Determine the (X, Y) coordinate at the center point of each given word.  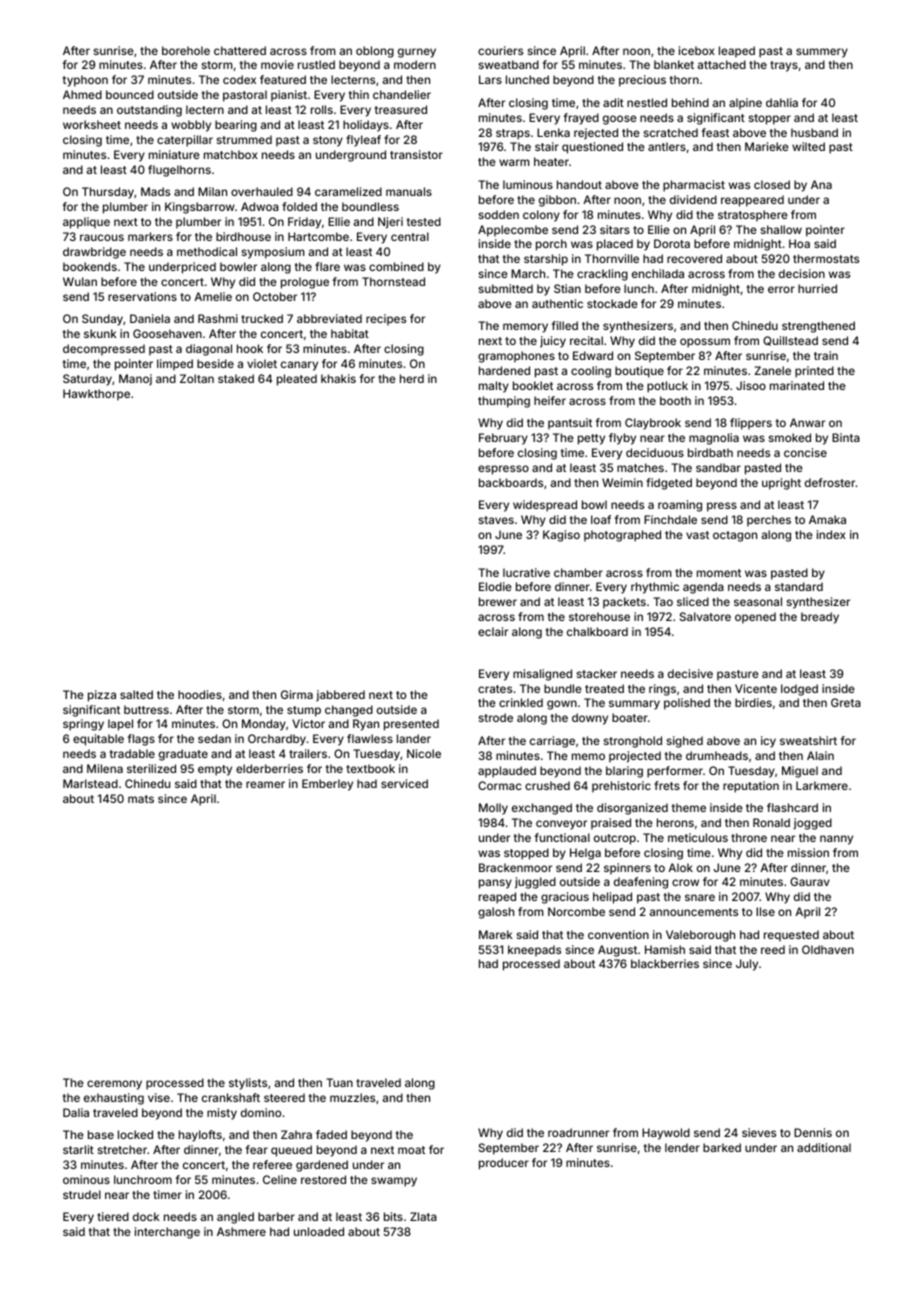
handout (579, 184)
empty (215, 770)
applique (86, 223)
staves (496, 520)
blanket (674, 64)
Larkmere (822, 785)
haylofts (200, 1136)
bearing (236, 126)
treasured (401, 109)
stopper (770, 119)
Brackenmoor (515, 867)
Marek (496, 934)
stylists (248, 1084)
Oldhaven (828, 949)
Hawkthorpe (96, 394)
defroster (830, 482)
